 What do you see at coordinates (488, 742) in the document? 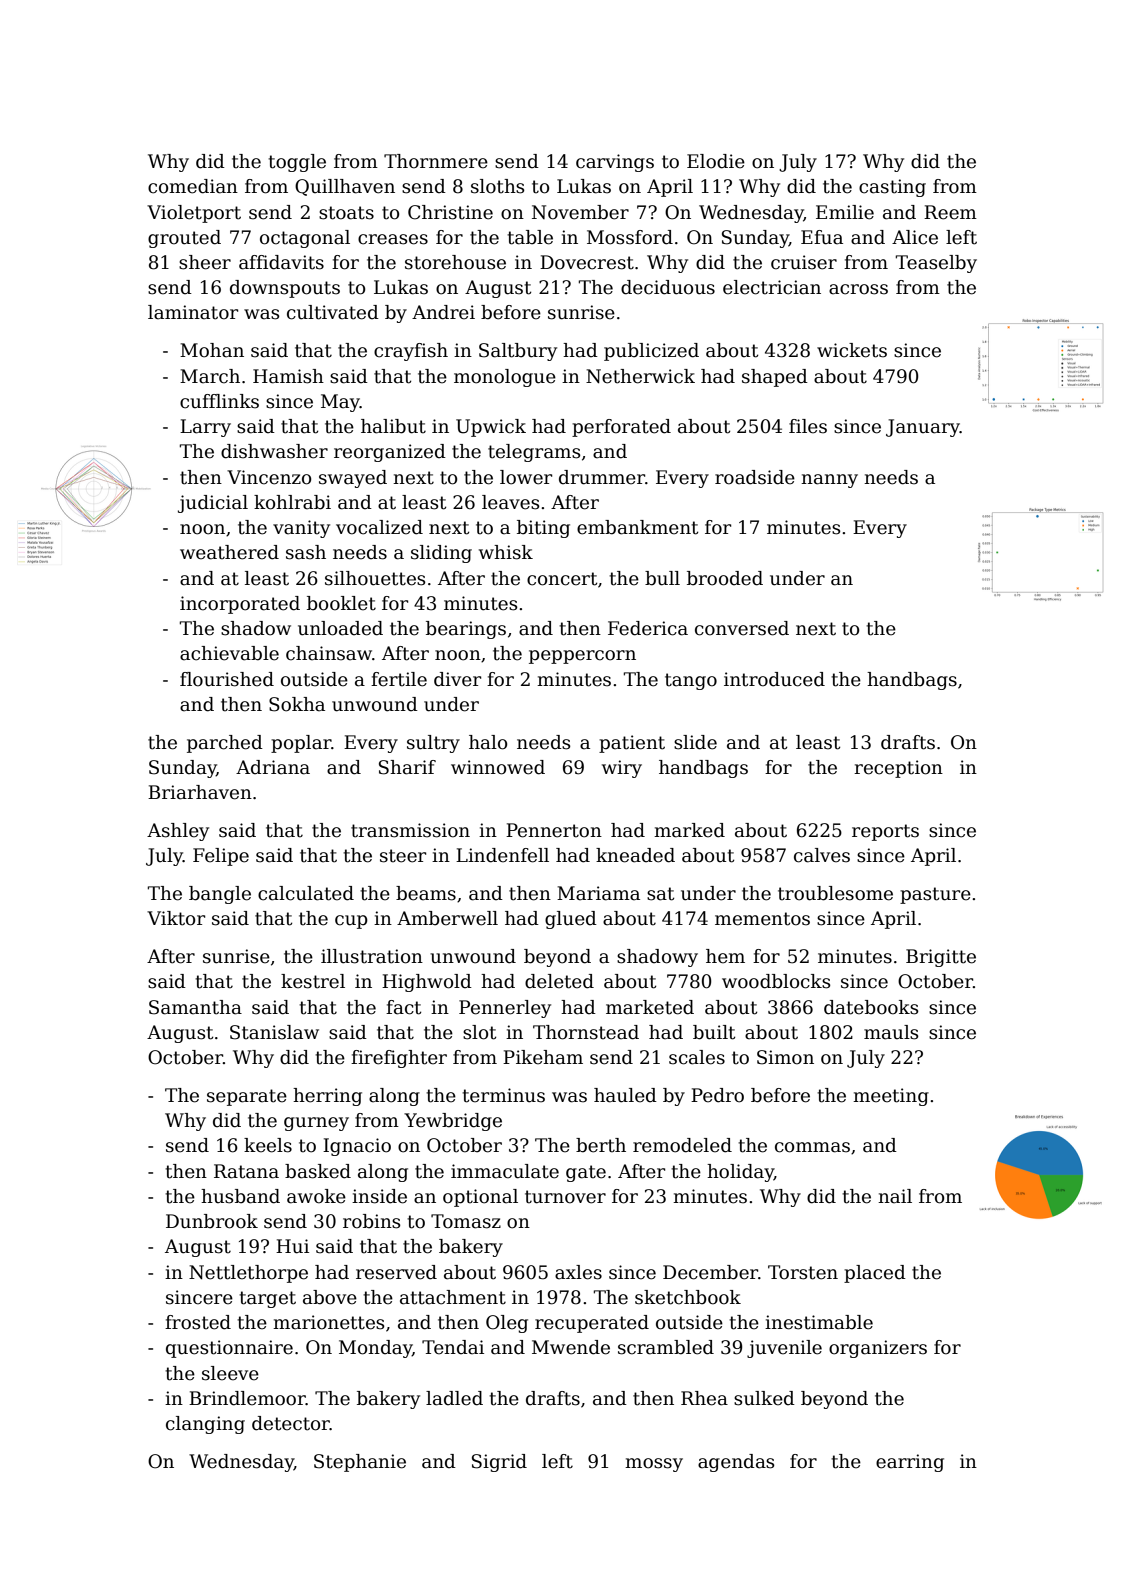
I see `halo` at bounding box center [488, 742].
